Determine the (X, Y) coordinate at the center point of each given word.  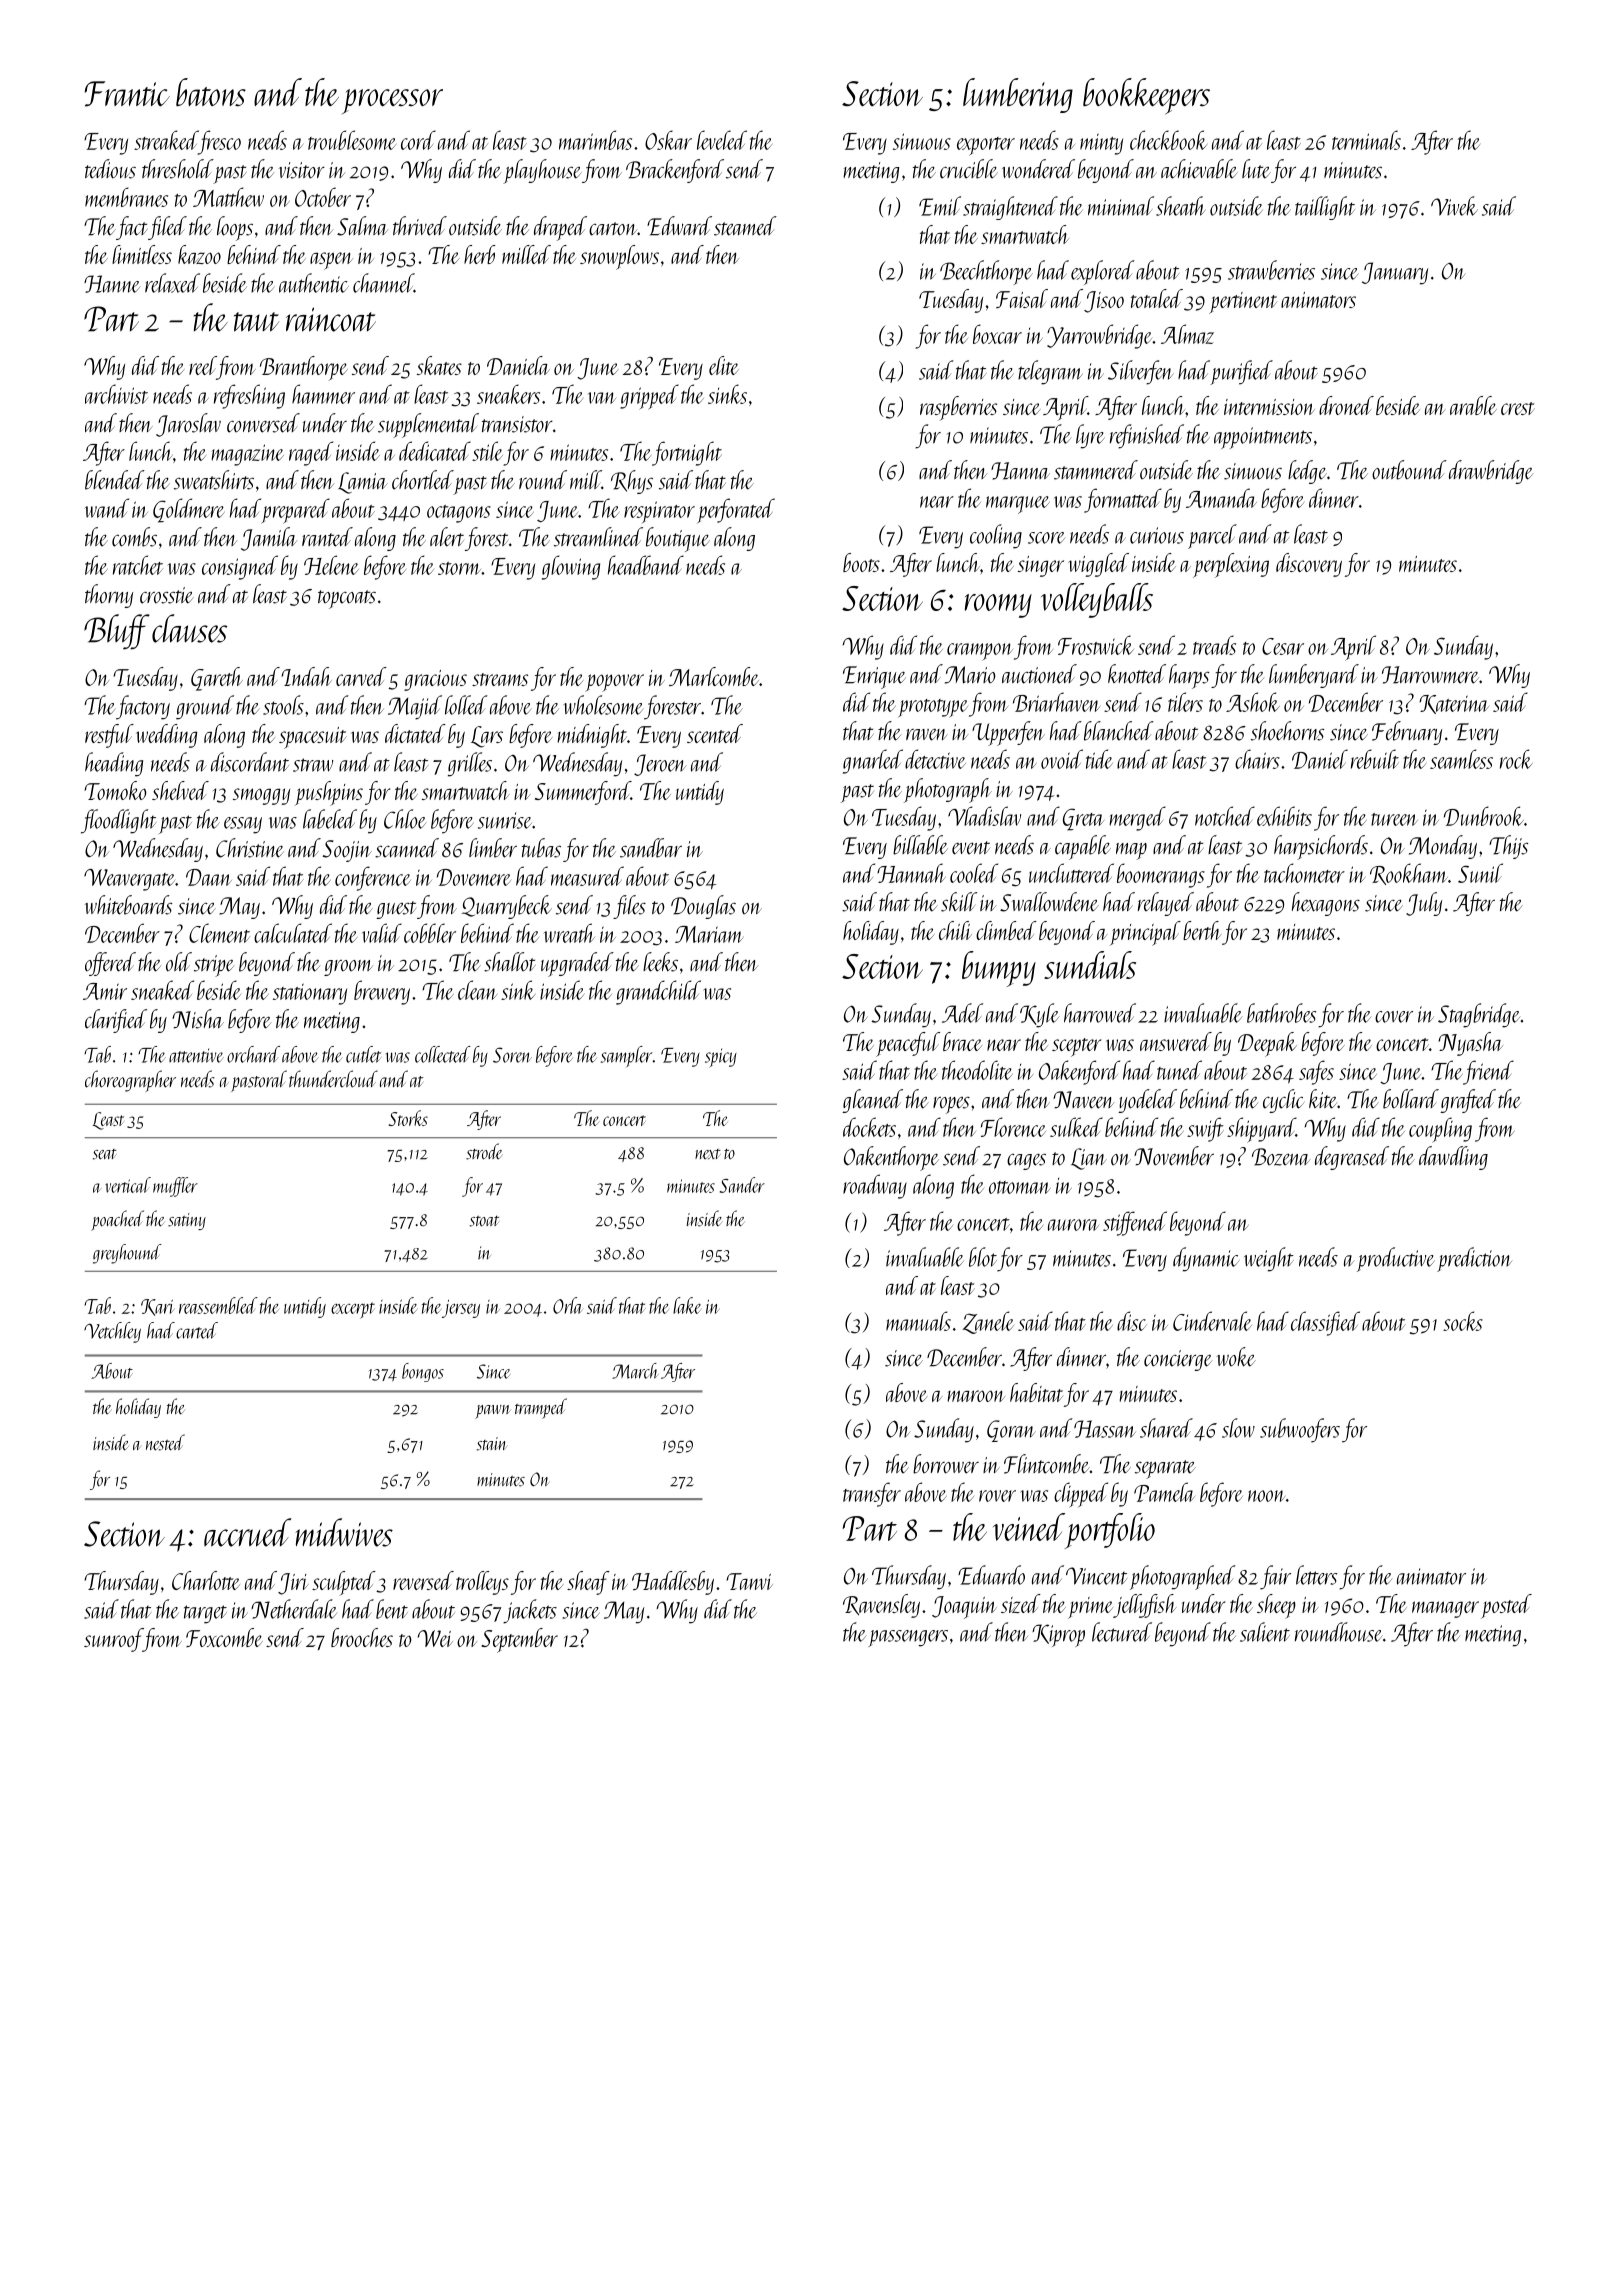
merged (1137, 818)
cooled (974, 873)
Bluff (117, 632)
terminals (1366, 140)
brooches (362, 1637)
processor (392, 101)
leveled (722, 140)
